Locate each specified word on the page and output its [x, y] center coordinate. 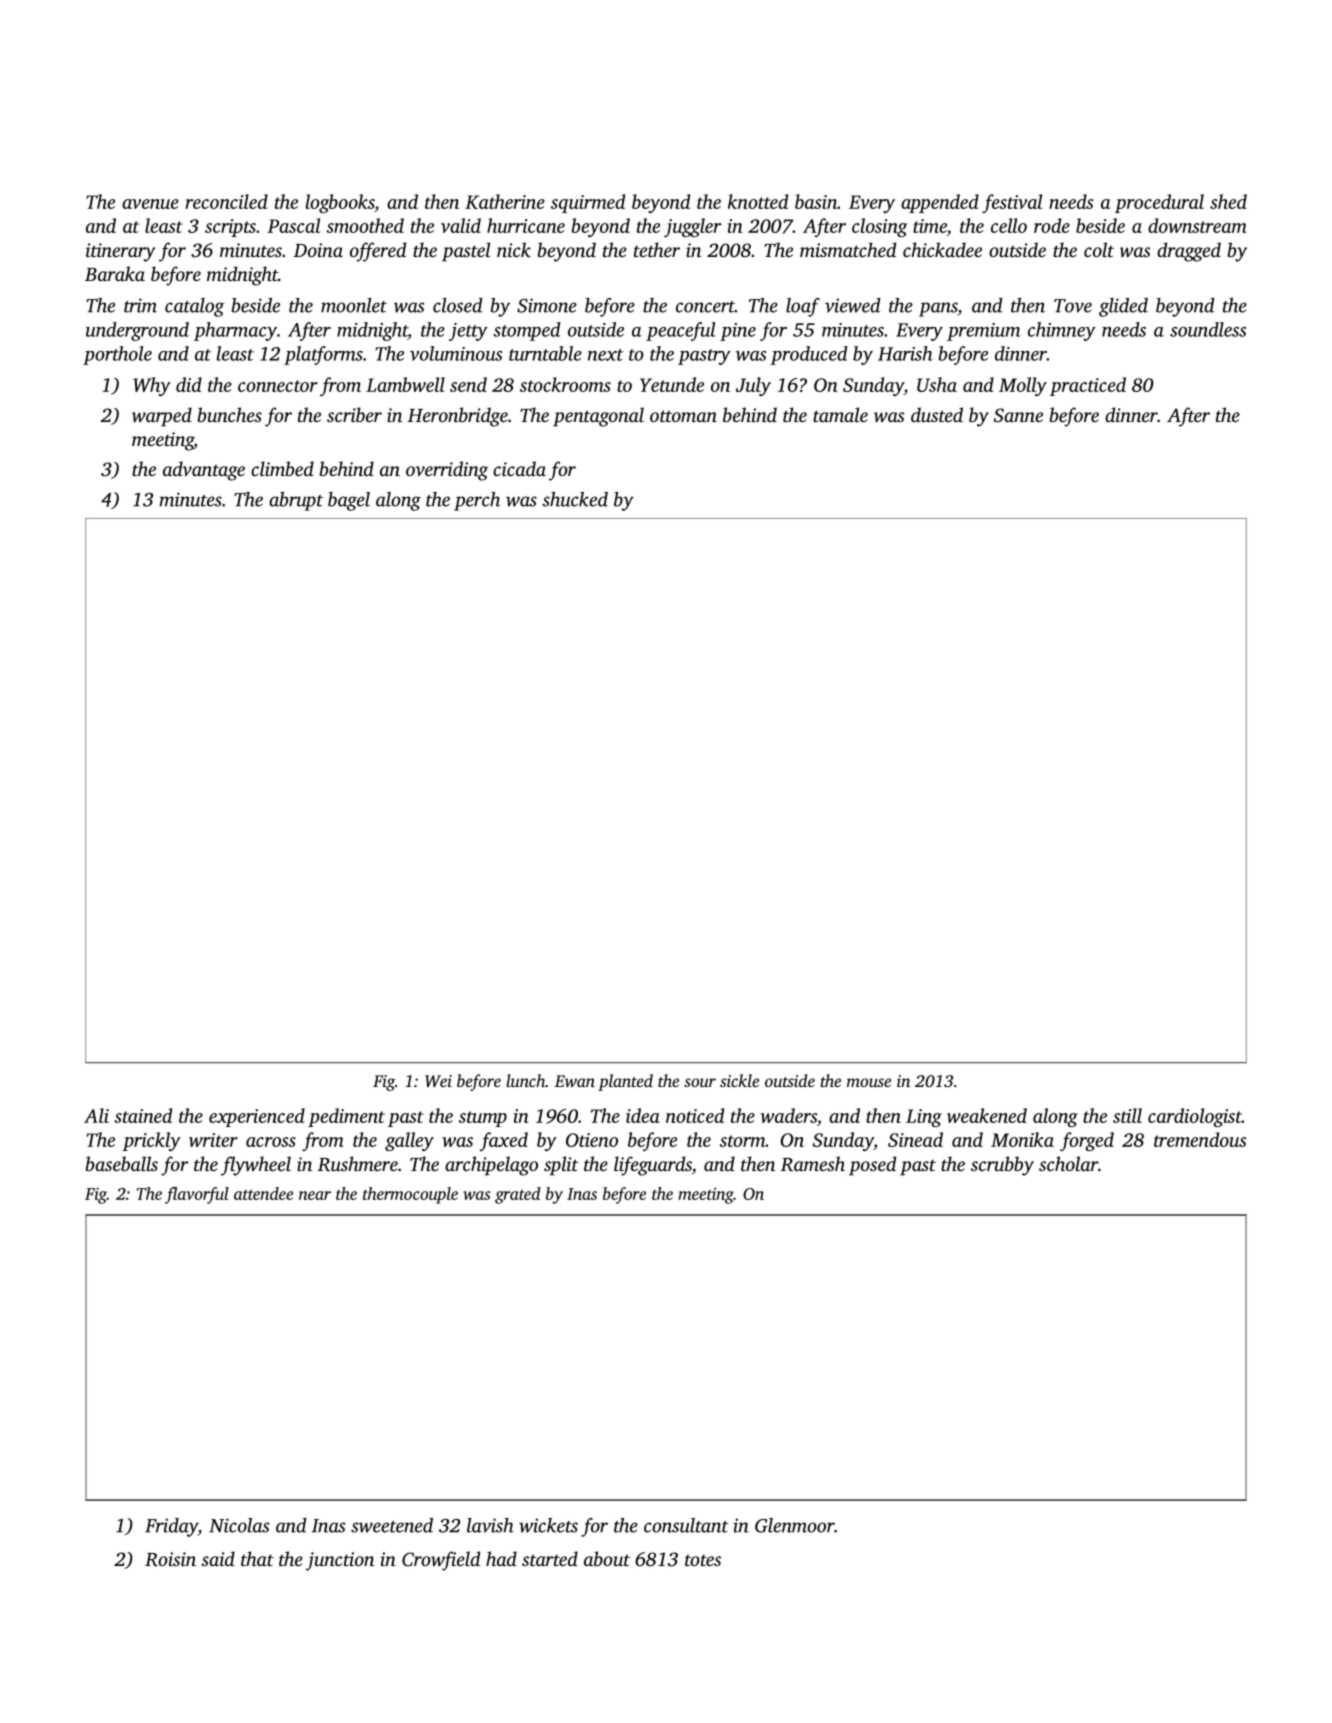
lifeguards [653, 1166]
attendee [263, 1193]
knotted [758, 201]
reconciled [227, 201]
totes [703, 1560]
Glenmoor [795, 1525]
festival [1012, 203]
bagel [349, 501]
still [1127, 1115]
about [607, 1558]
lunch [525, 1080]
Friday [171, 1527]
